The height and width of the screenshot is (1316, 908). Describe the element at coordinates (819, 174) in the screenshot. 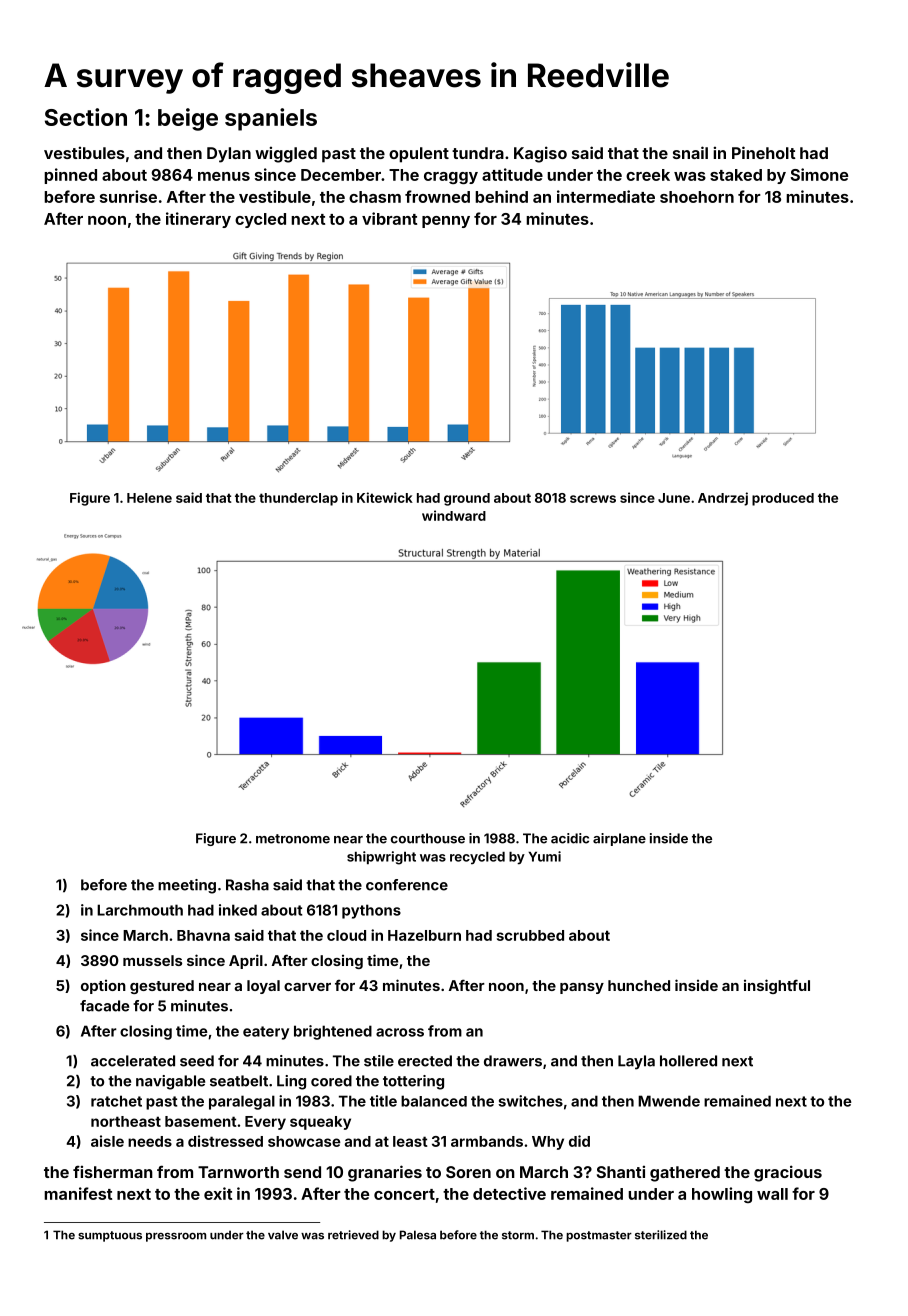

I see `Simone` at that location.
